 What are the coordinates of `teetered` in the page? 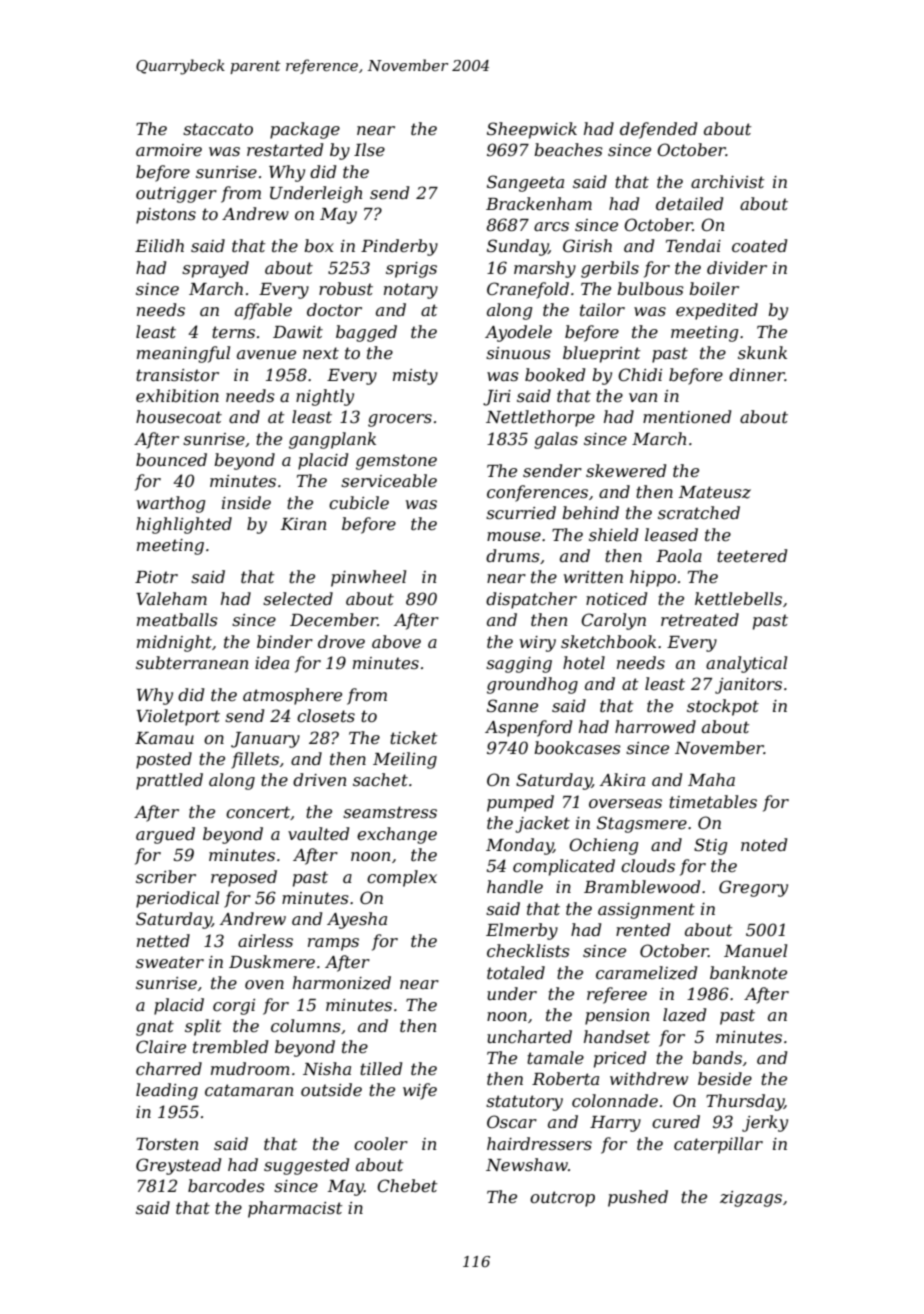 It's located at (752, 555).
